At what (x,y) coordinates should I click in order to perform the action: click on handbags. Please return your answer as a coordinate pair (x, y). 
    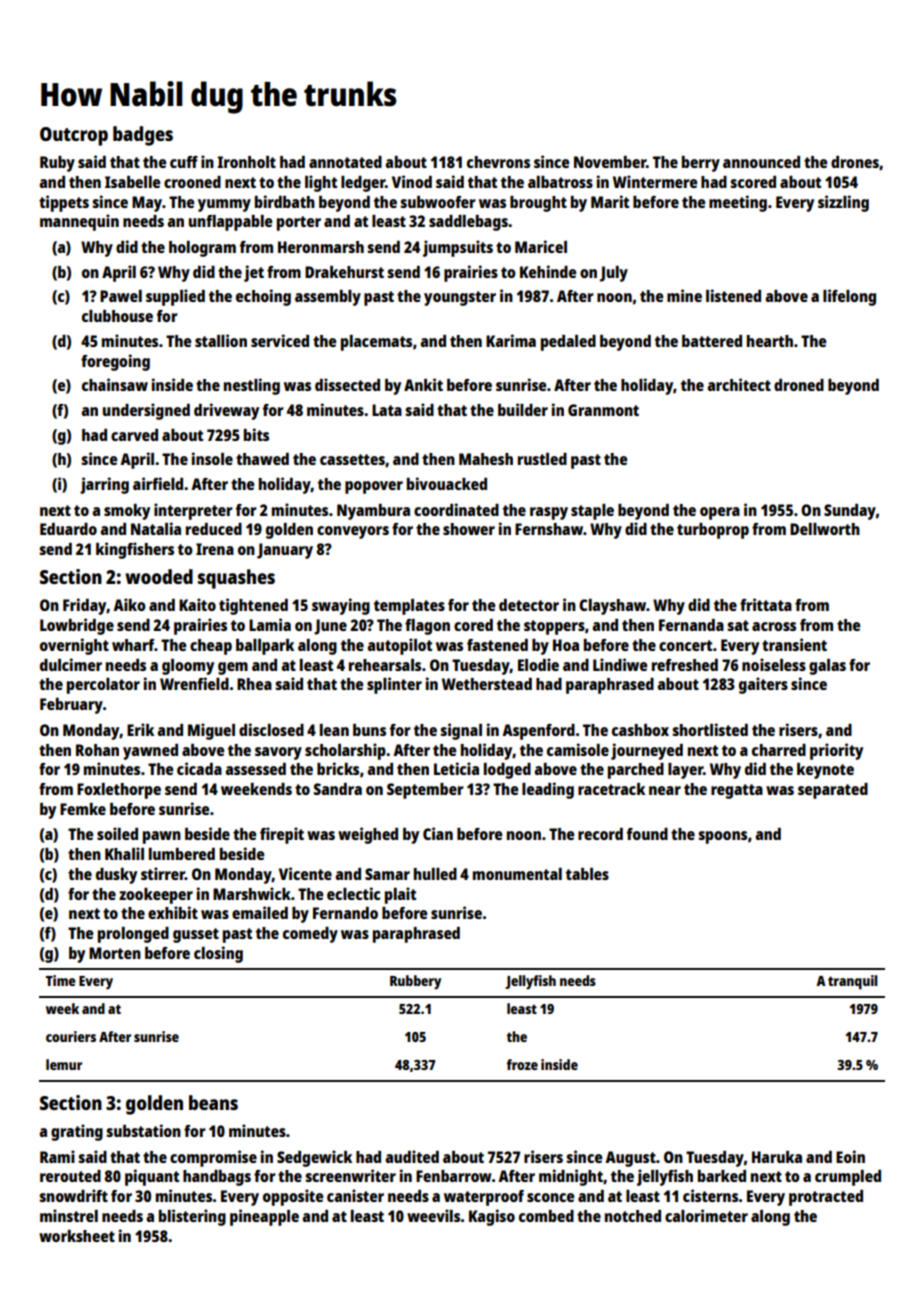
    Looking at the image, I should click on (217, 1178).
